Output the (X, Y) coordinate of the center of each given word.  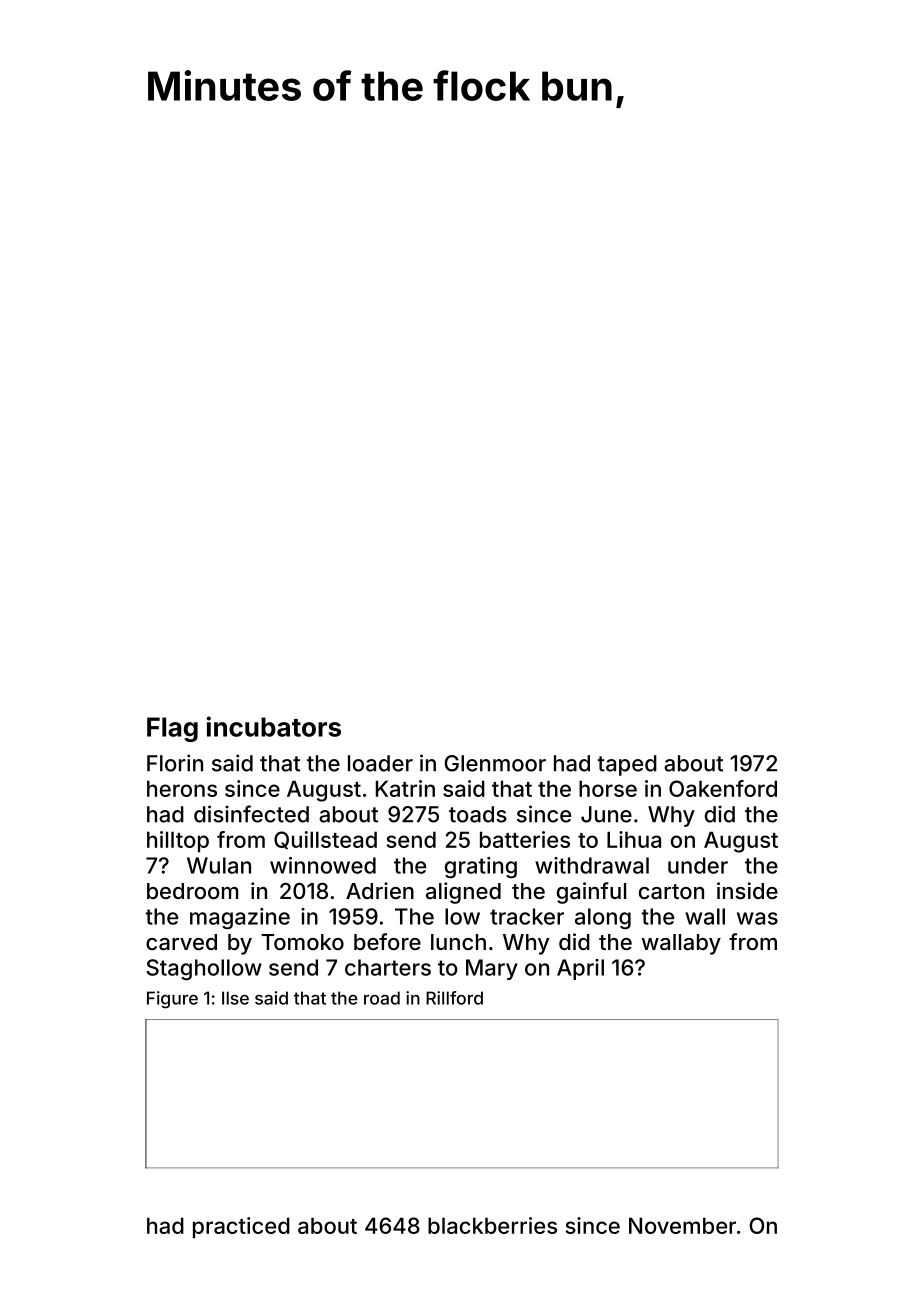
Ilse (235, 998)
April (580, 969)
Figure (172, 1000)
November (682, 1225)
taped (627, 765)
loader (380, 763)
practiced (241, 1228)
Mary (492, 969)
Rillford (454, 998)
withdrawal (592, 865)
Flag (172, 729)
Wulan (219, 865)
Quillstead (325, 840)
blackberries (492, 1225)
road (382, 998)
